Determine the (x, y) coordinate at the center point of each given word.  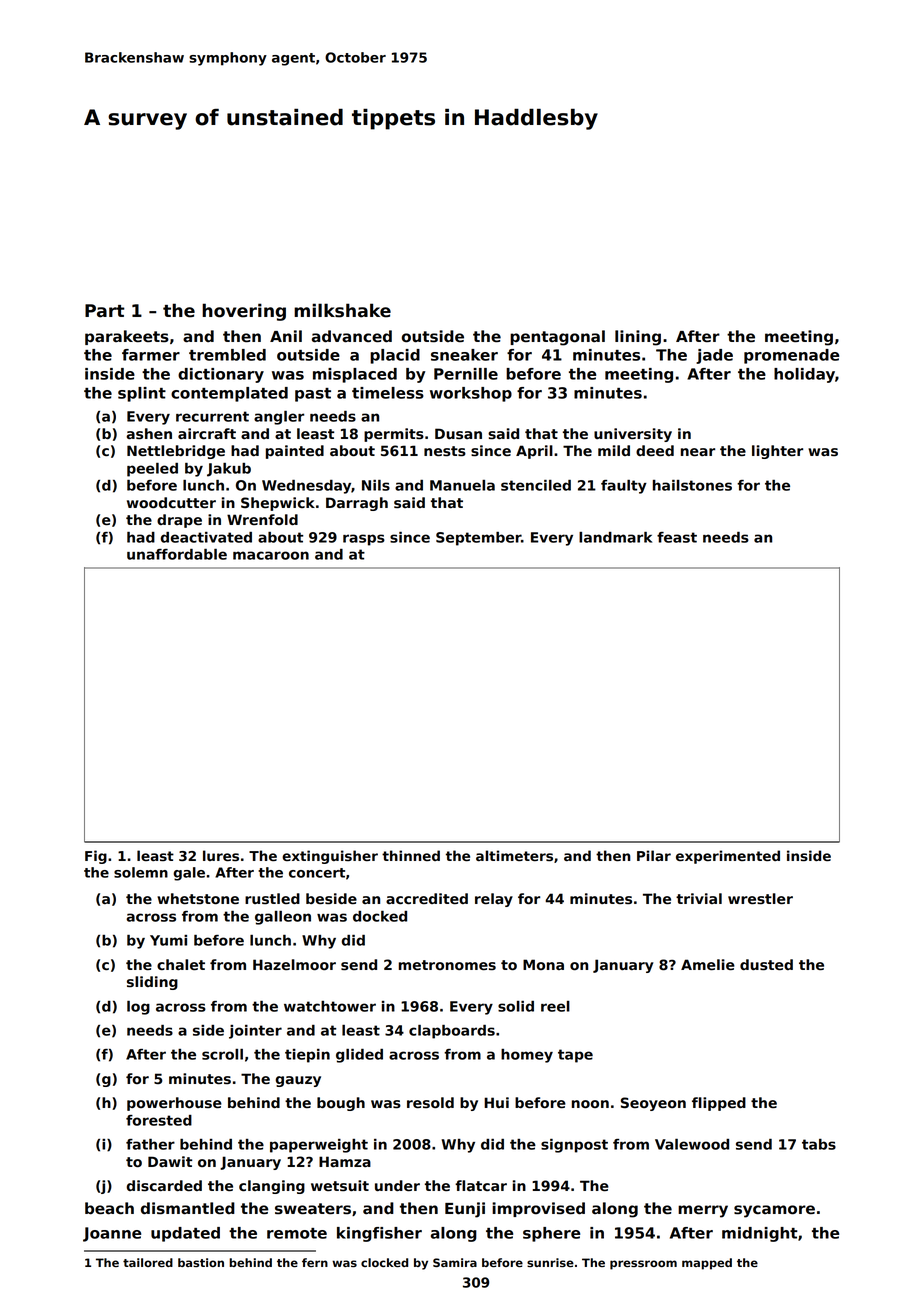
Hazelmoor (294, 964)
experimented (728, 857)
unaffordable (177, 554)
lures (221, 856)
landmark (615, 537)
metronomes (447, 965)
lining (638, 338)
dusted (766, 965)
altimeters (514, 856)
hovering (244, 312)
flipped (719, 1104)
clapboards (452, 1032)
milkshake (342, 310)
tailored (148, 1262)
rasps (364, 540)
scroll (222, 1054)
